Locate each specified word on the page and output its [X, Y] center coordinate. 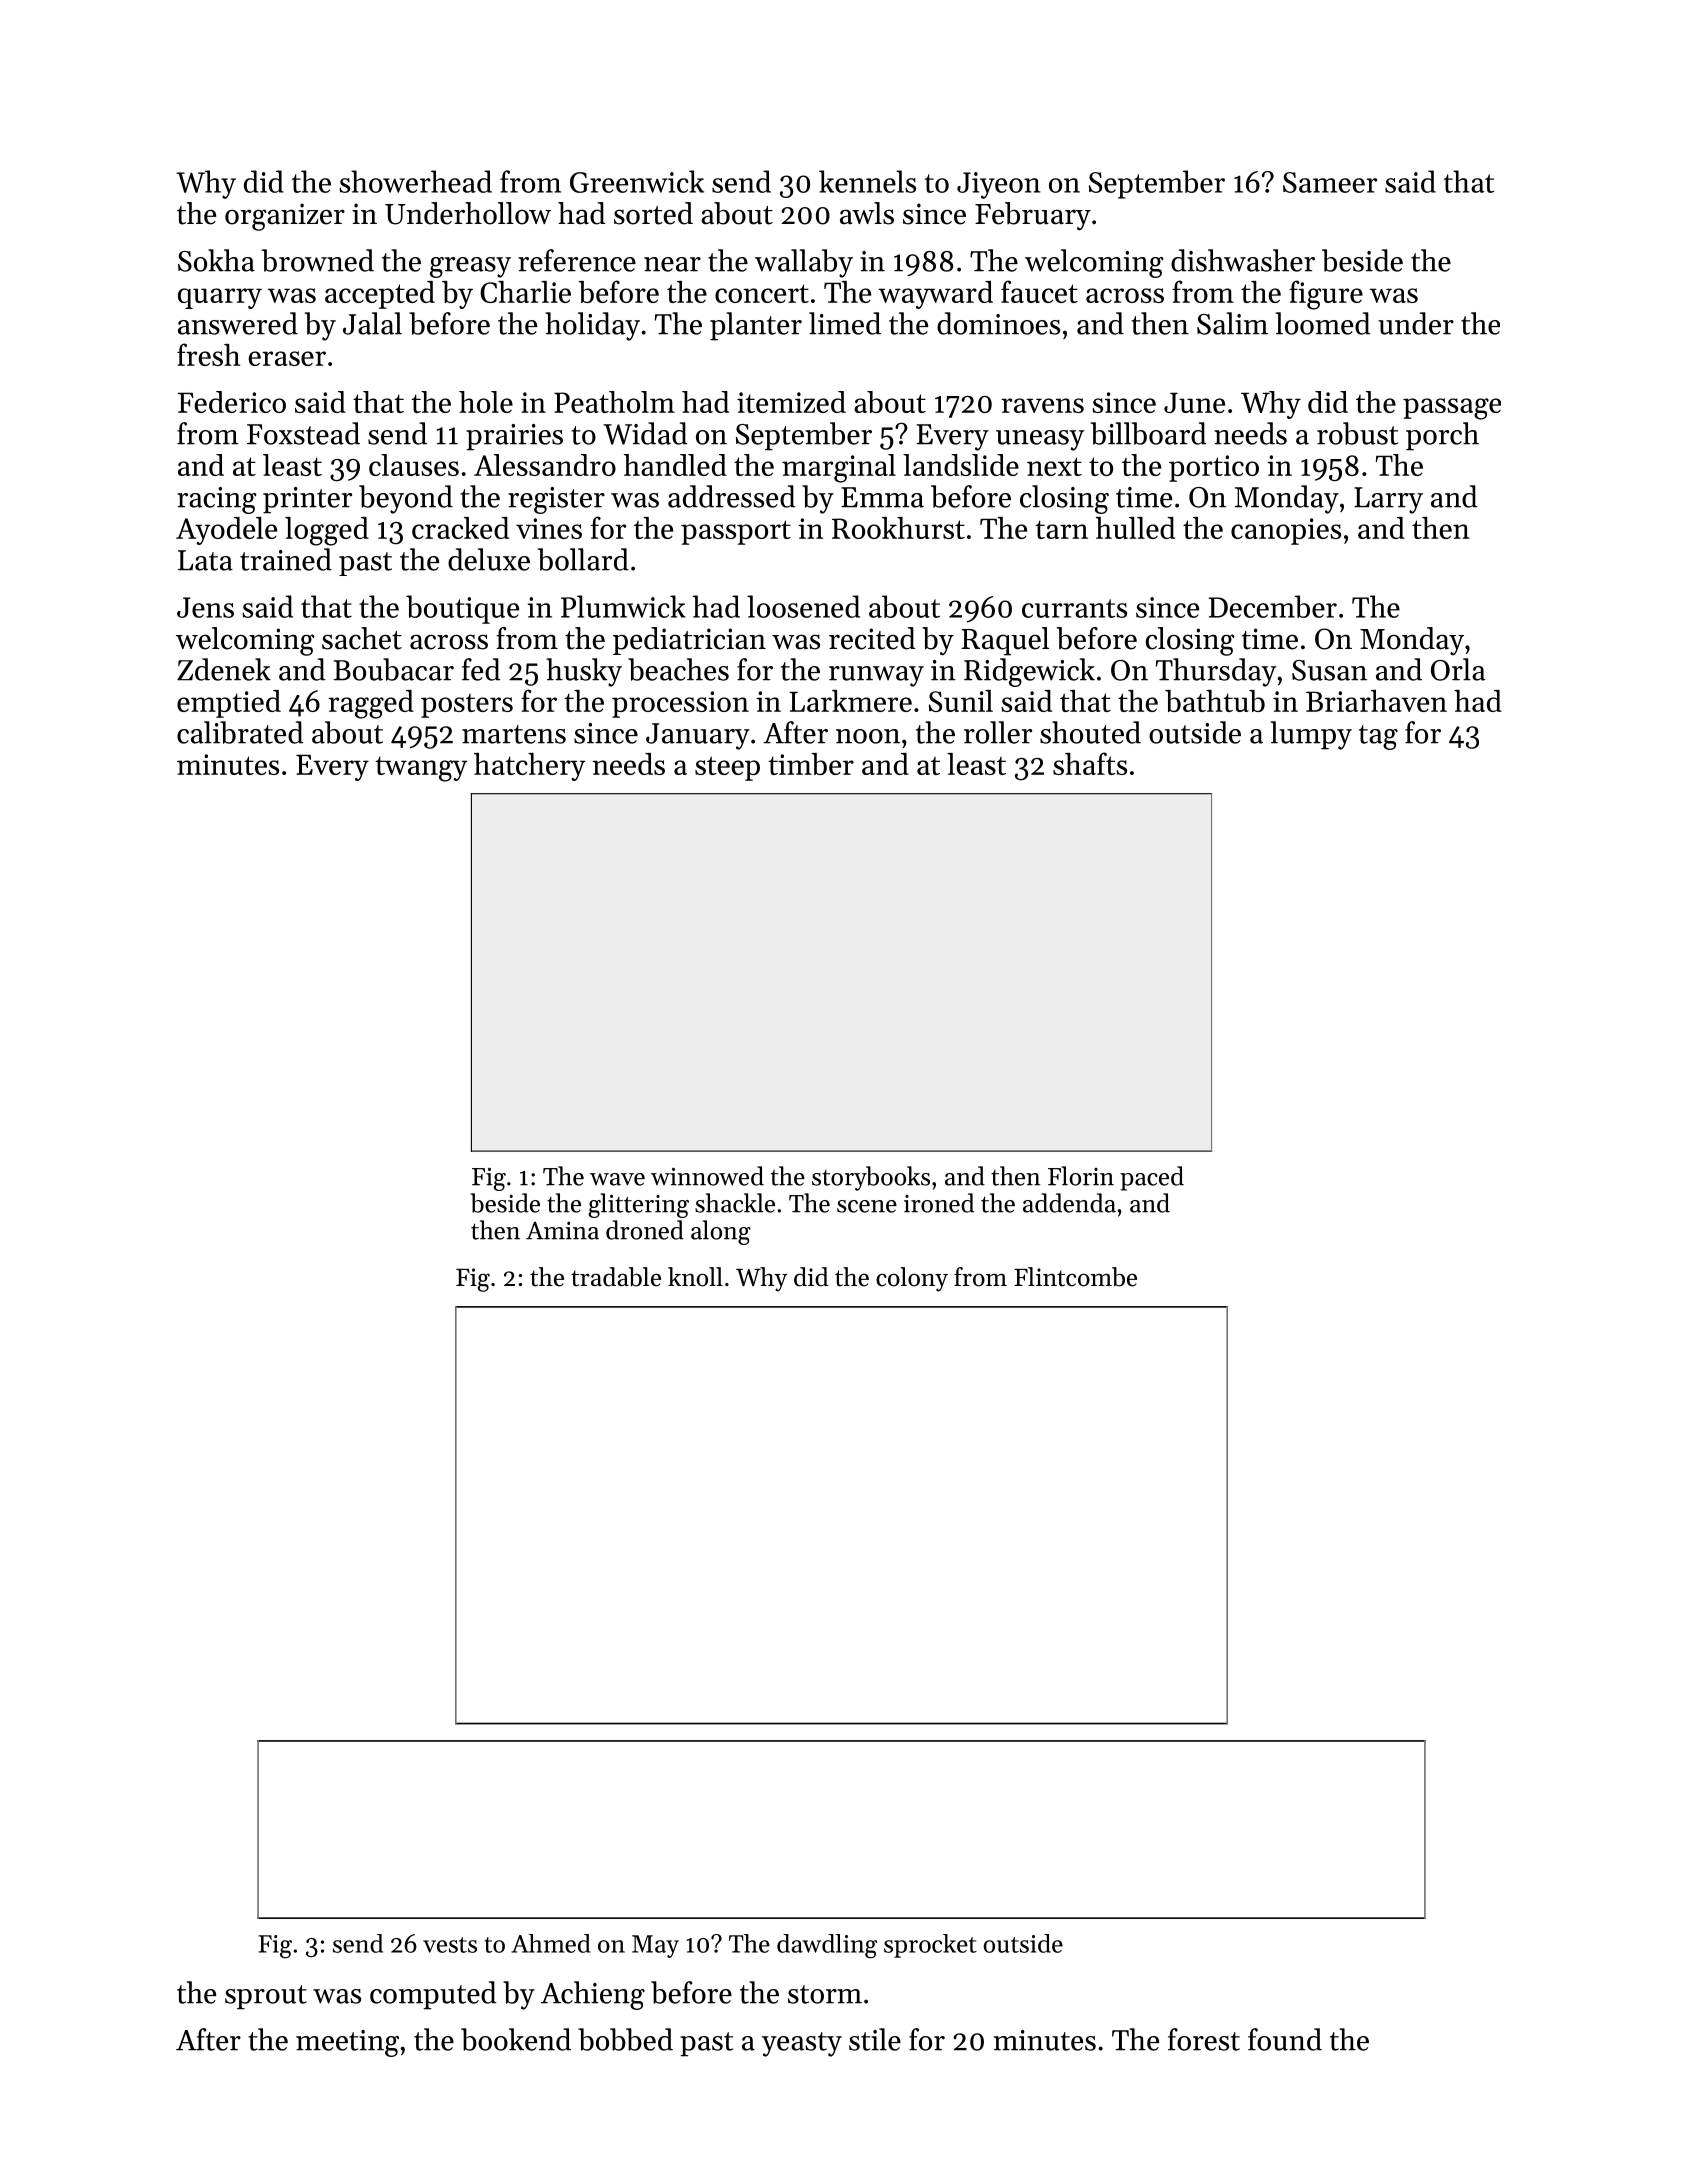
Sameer [1330, 182]
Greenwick [637, 181]
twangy [422, 769]
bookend [516, 2039]
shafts [1090, 763]
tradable [616, 1277]
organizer [285, 217]
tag [1378, 737]
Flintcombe [1075, 1277]
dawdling [827, 1946]
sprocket [930, 1946]
